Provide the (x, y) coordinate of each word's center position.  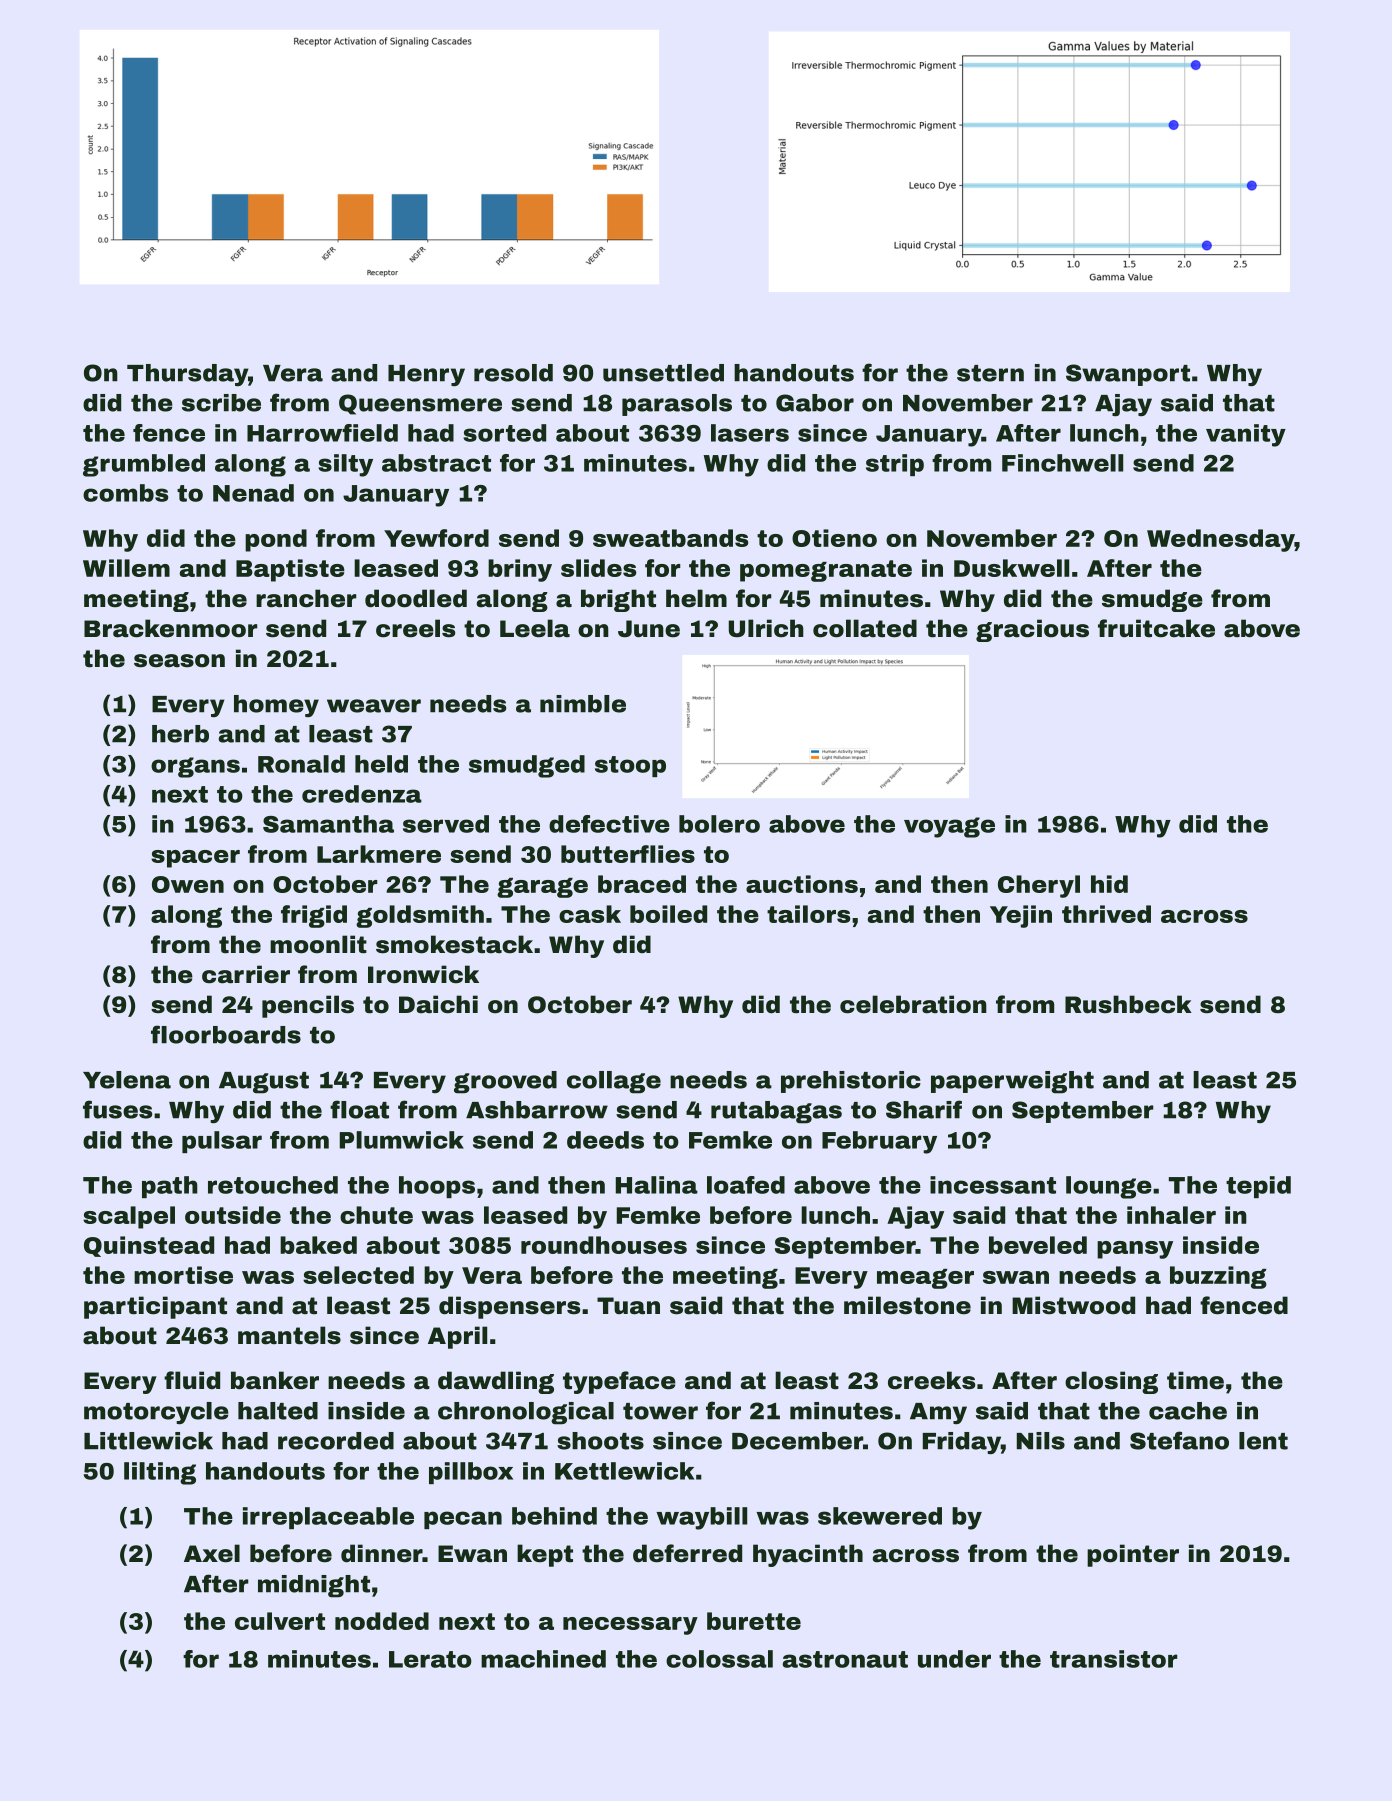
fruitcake (1156, 628)
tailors (808, 914)
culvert (280, 1621)
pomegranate (826, 571)
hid (1109, 884)
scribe (221, 403)
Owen (188, 884)
